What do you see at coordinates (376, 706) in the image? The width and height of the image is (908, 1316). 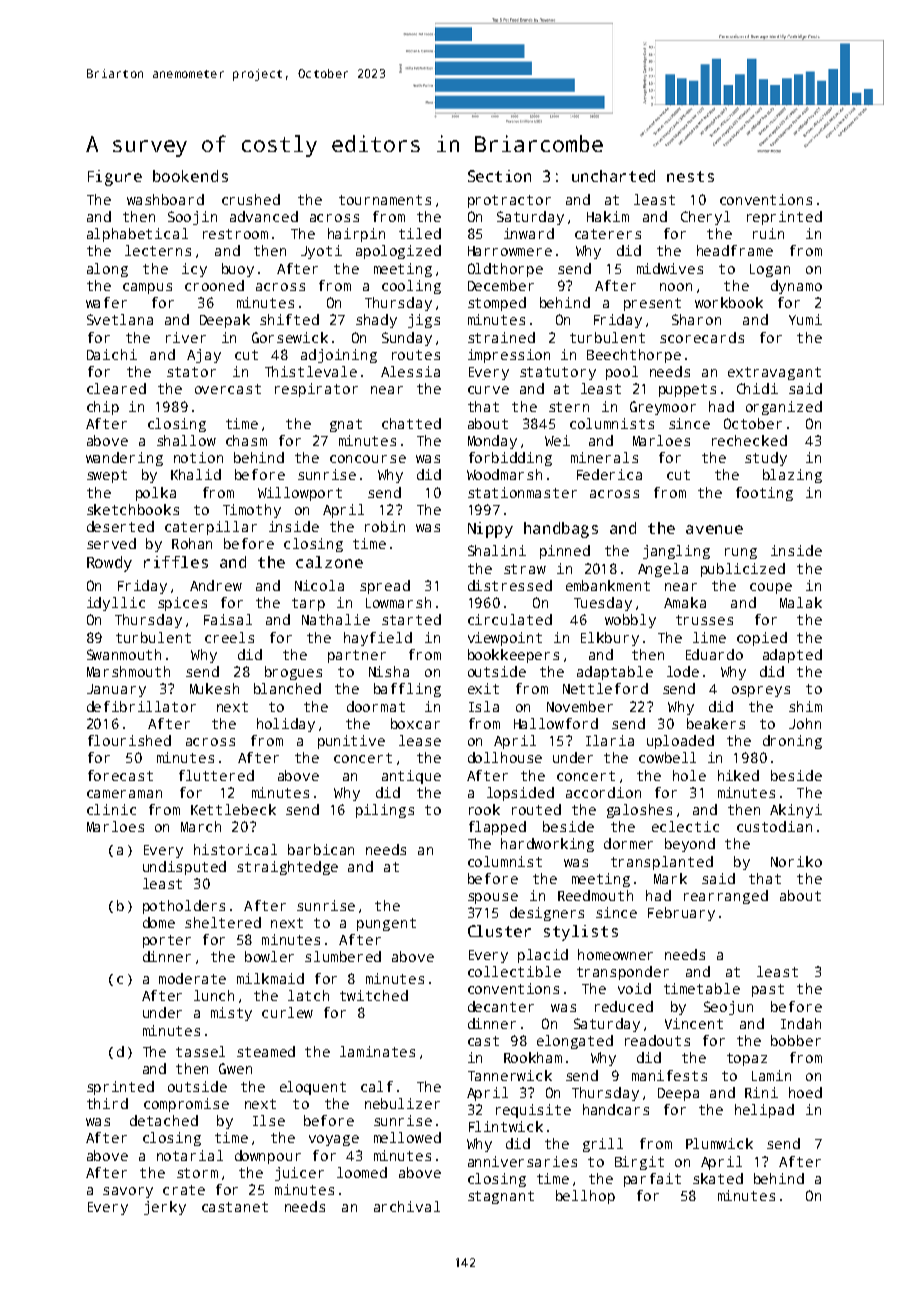 I see `doormat` at bounding box center [376, 706].
